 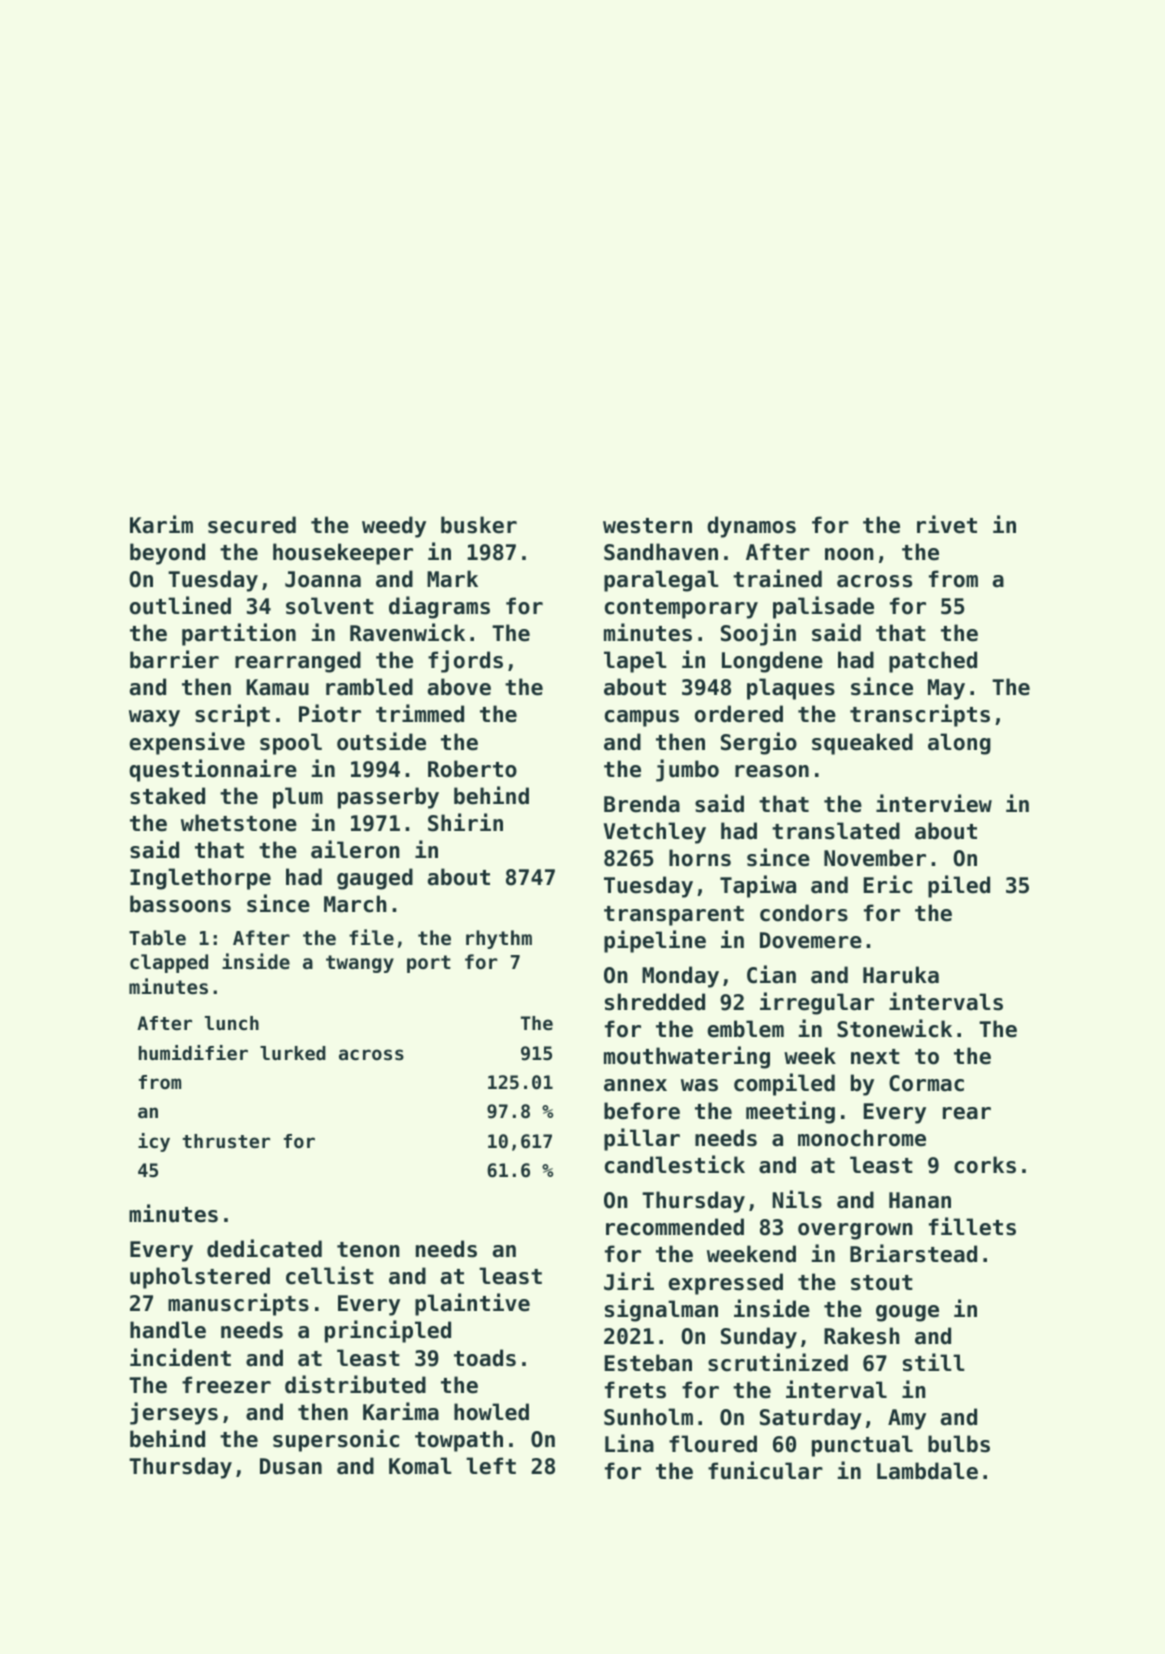 I want to click on secured, so click(x=252, y=525).
